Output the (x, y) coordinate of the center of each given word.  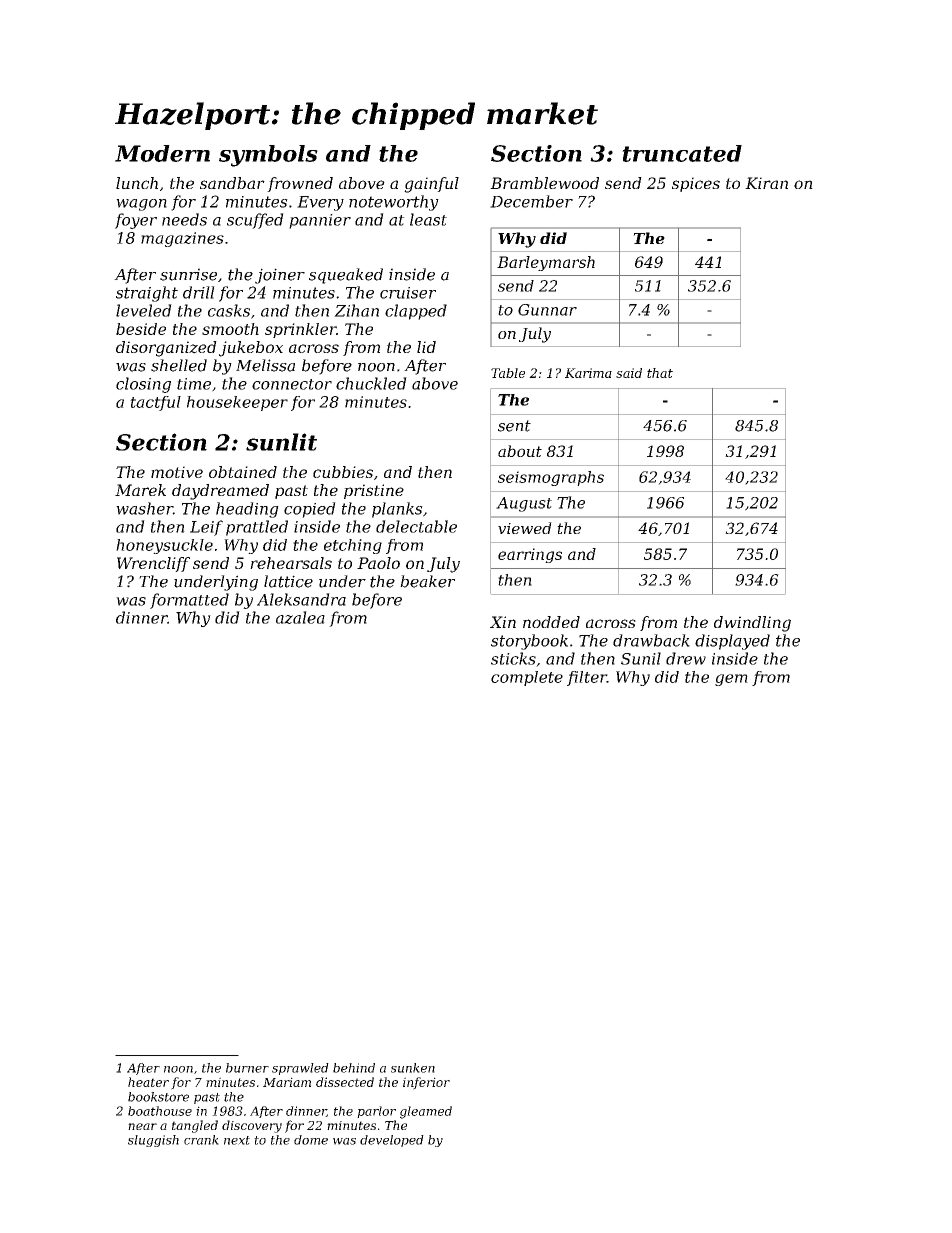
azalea (300, 617)
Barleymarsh (546, 263)
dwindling (752, 624)
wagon (141, 205)
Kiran (766, 183)
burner (247, 1068)
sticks (513, 658)
